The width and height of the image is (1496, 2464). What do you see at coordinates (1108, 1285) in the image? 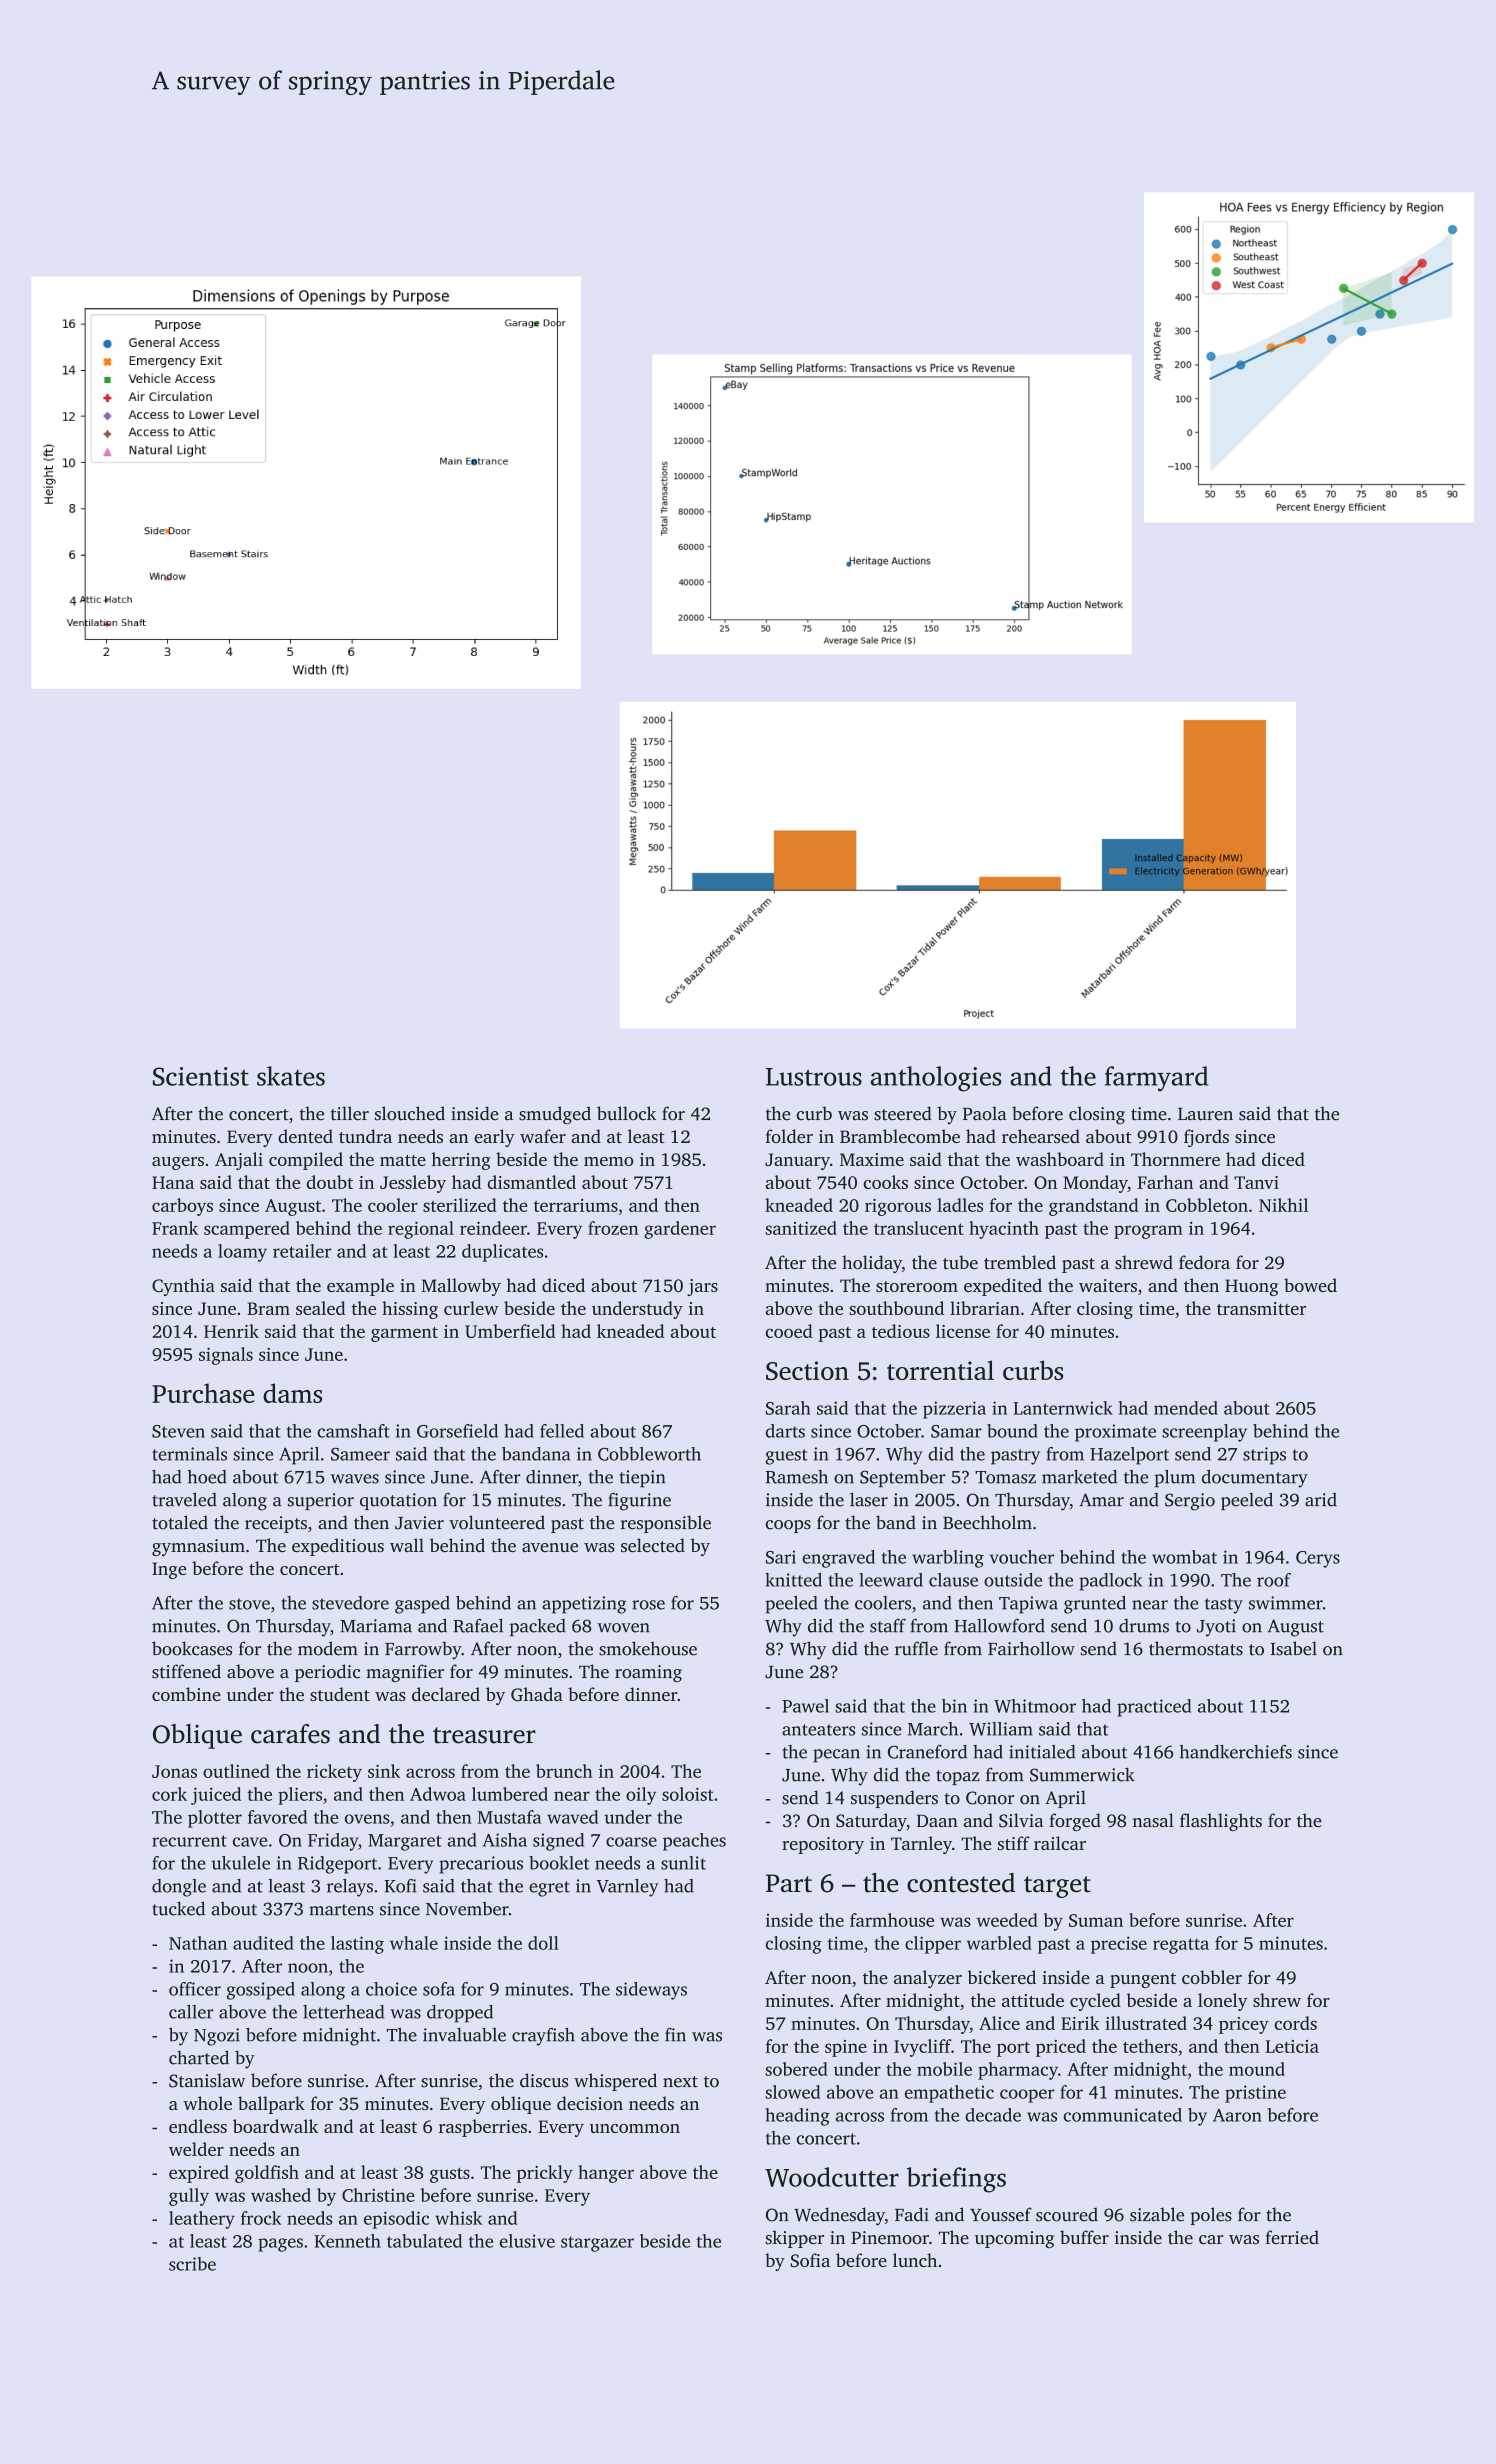
I see `waiters` at bounding box center [1108, 1285].
